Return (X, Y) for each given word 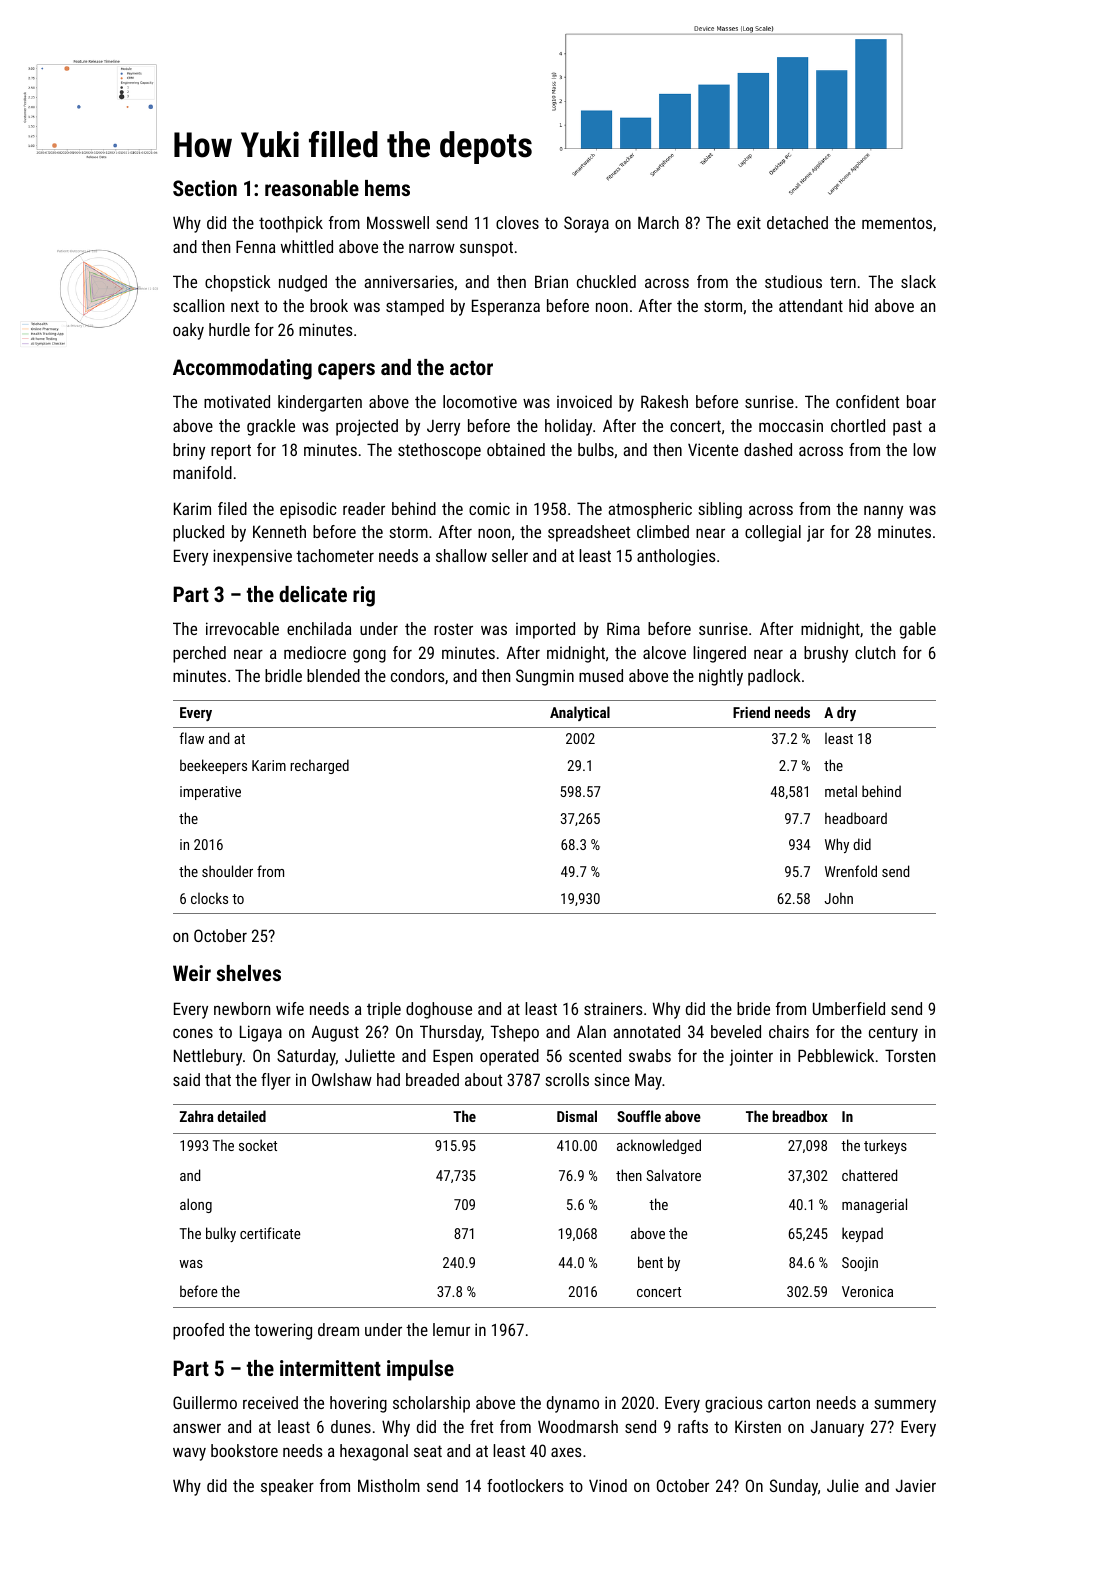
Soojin (860, 1264)
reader (364, 508)
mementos (897, 223)
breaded (432, 1079)
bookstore (244, 1450)
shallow (461, 555)
